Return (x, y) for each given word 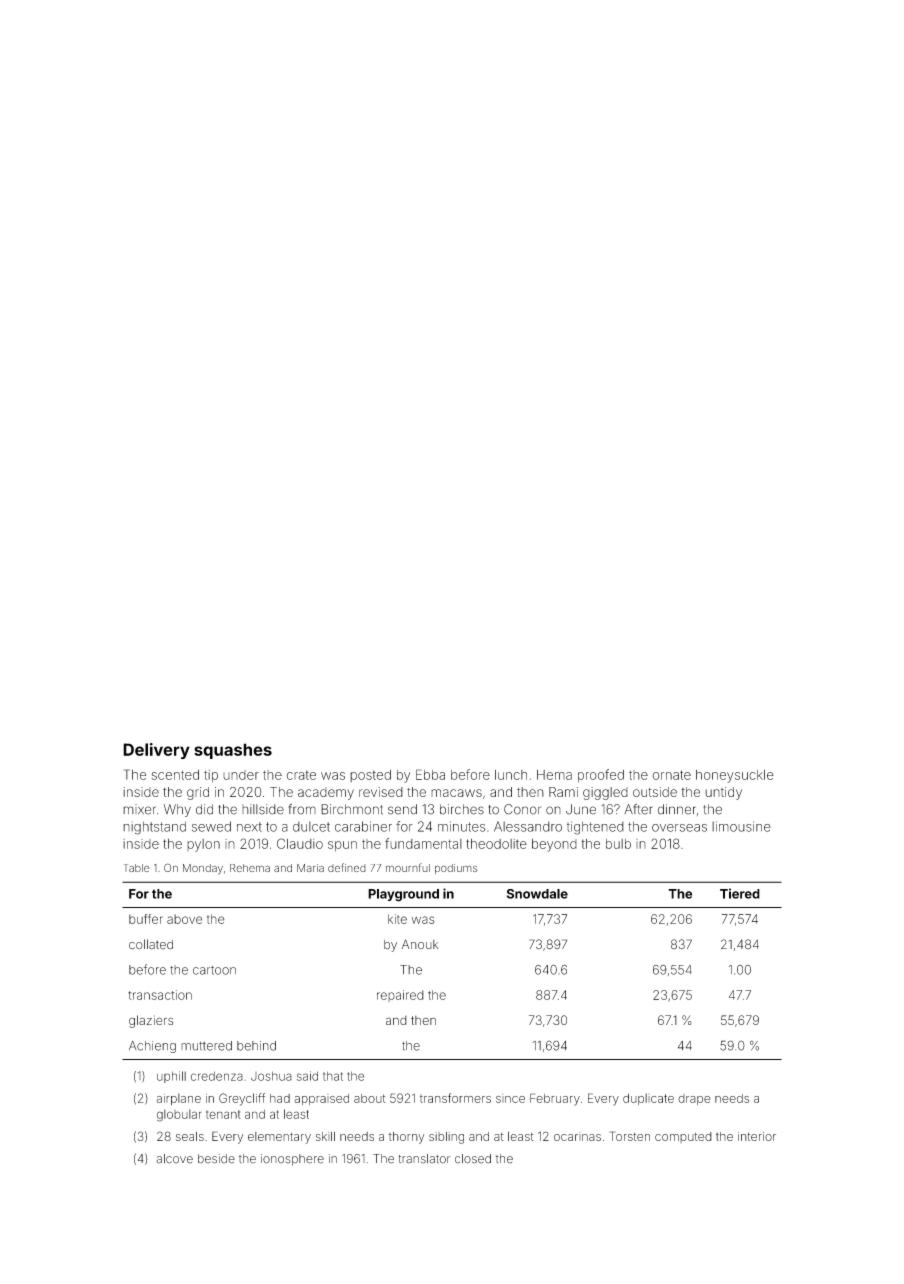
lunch (511, 775)
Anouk (420, 944)
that (333, 1076)
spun (342, 846)
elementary (279, 1138)
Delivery (156, 751)
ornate (672, 775)
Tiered (740, 893)
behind (256, 1046)
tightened (595, 828)
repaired (400, 996)
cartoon (214, 970)
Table (137, 868)
